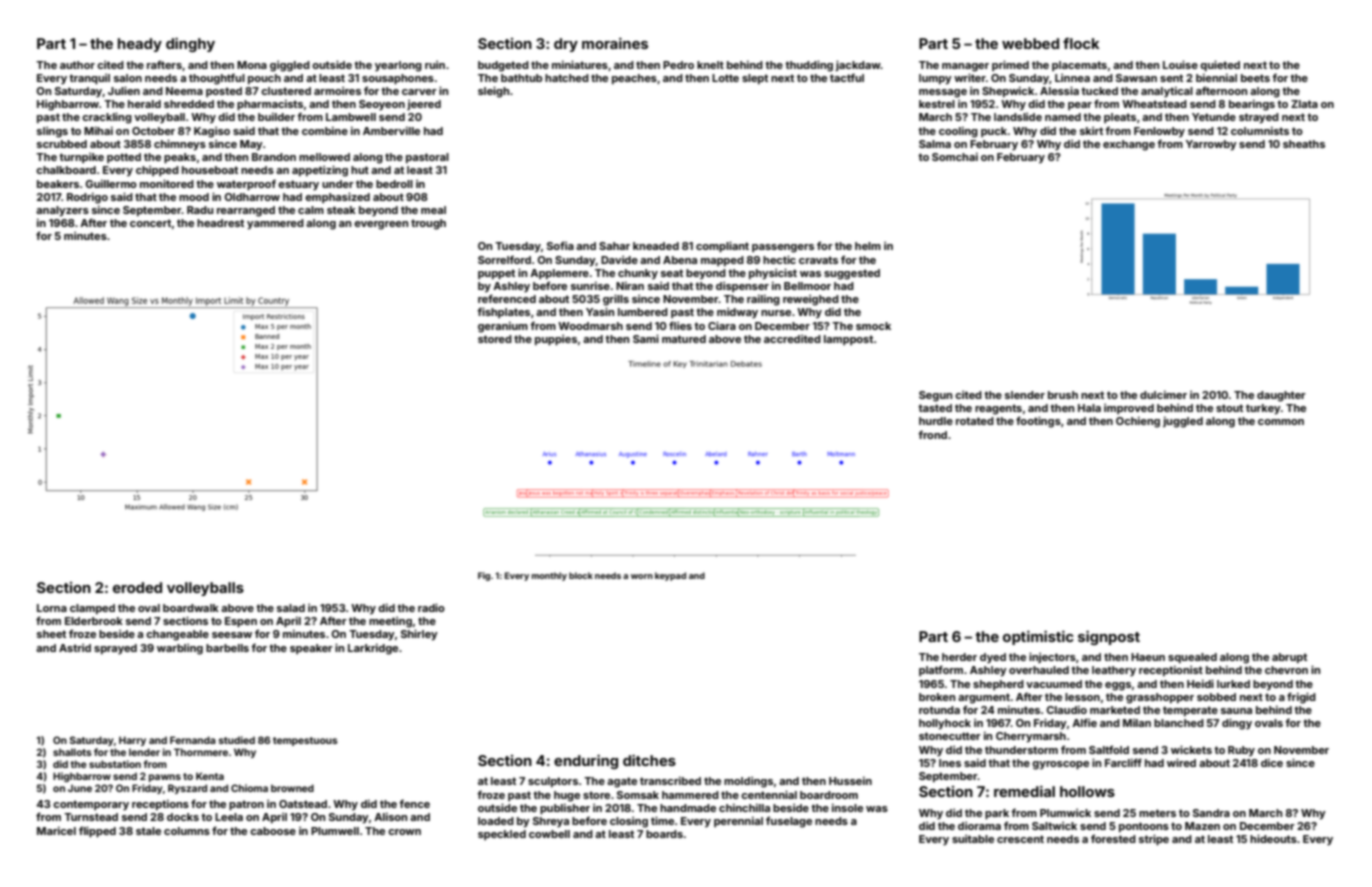 Image resolution: width=1372 pixels, height=887 pixels. Describe the element at coordinates (137, 587) in the screenshot. I see `eroded` at that location.
